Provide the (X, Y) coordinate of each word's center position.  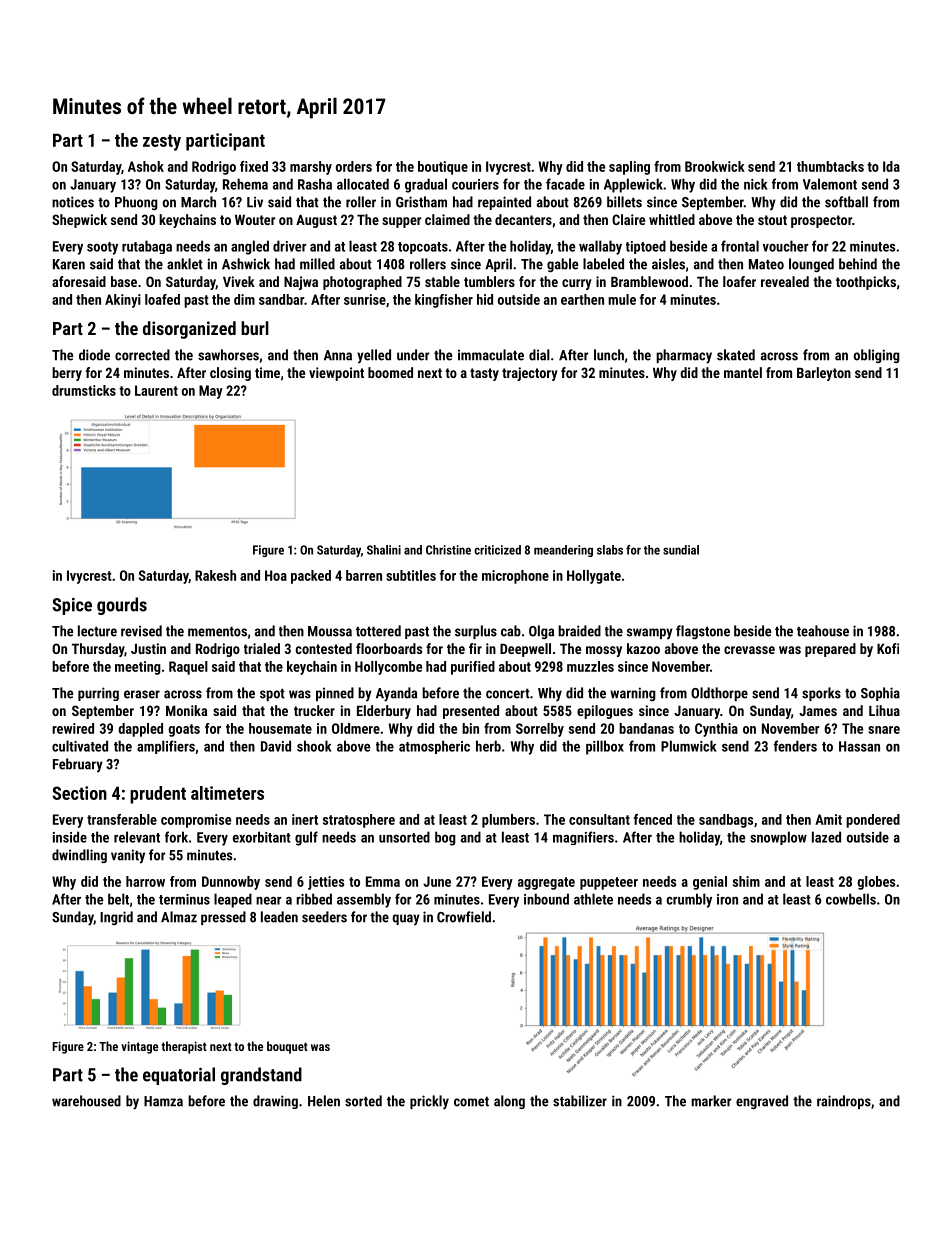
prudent (158, 795)
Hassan (859, 746)
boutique (443, 168)
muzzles (590, 666)
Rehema (245, 184)
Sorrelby (540, 730)
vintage (139, 1047)
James (818, 711)
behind (858, 264)
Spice (72, 606)
